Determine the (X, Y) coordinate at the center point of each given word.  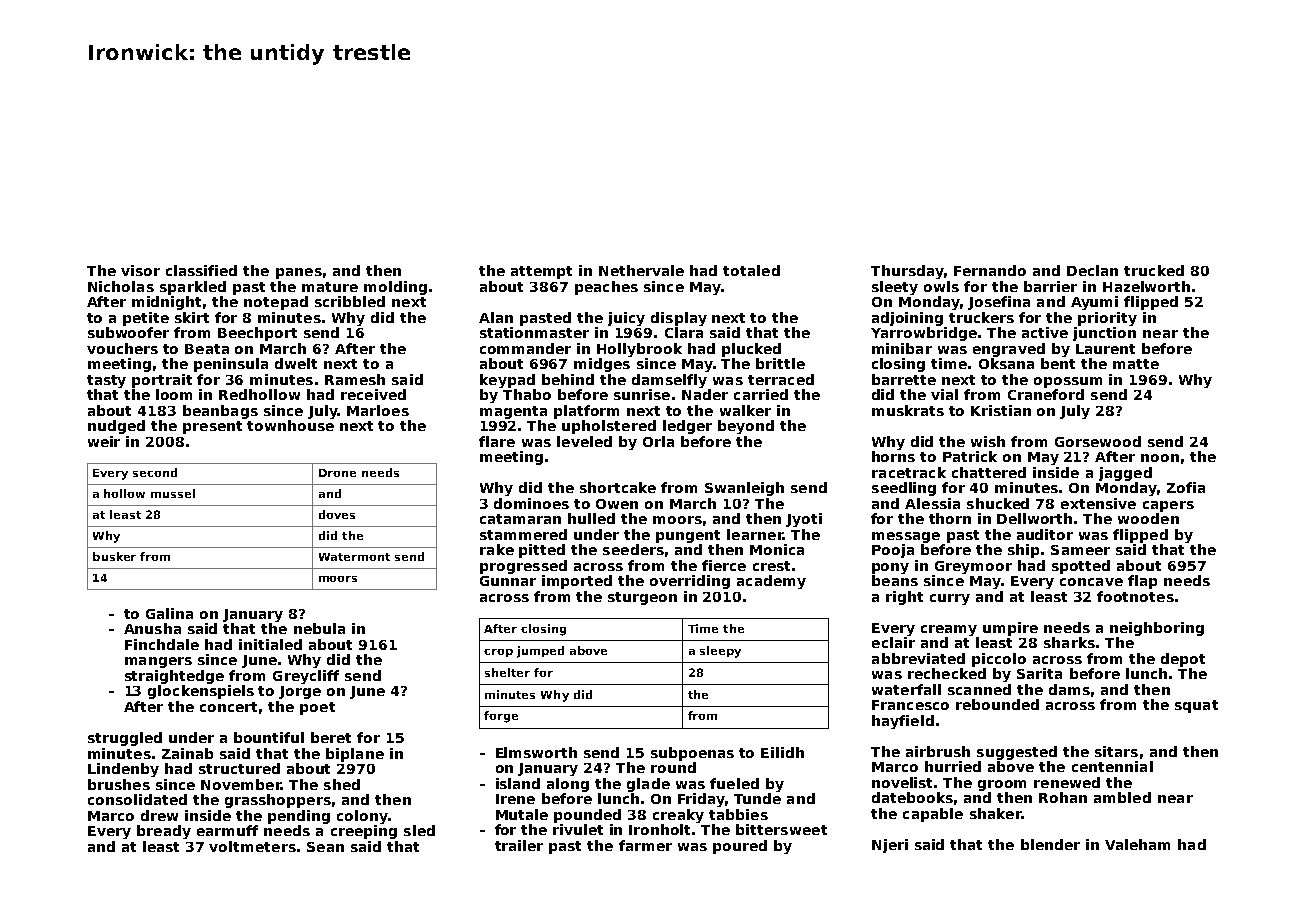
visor (140, 270)
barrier (1050, 286)
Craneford (1046, 394)
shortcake (618, 487)
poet (317, 708)
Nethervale (641, 270)
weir (104, 441)
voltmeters (252, 846)
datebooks (912, 797)
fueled (734, 783)
